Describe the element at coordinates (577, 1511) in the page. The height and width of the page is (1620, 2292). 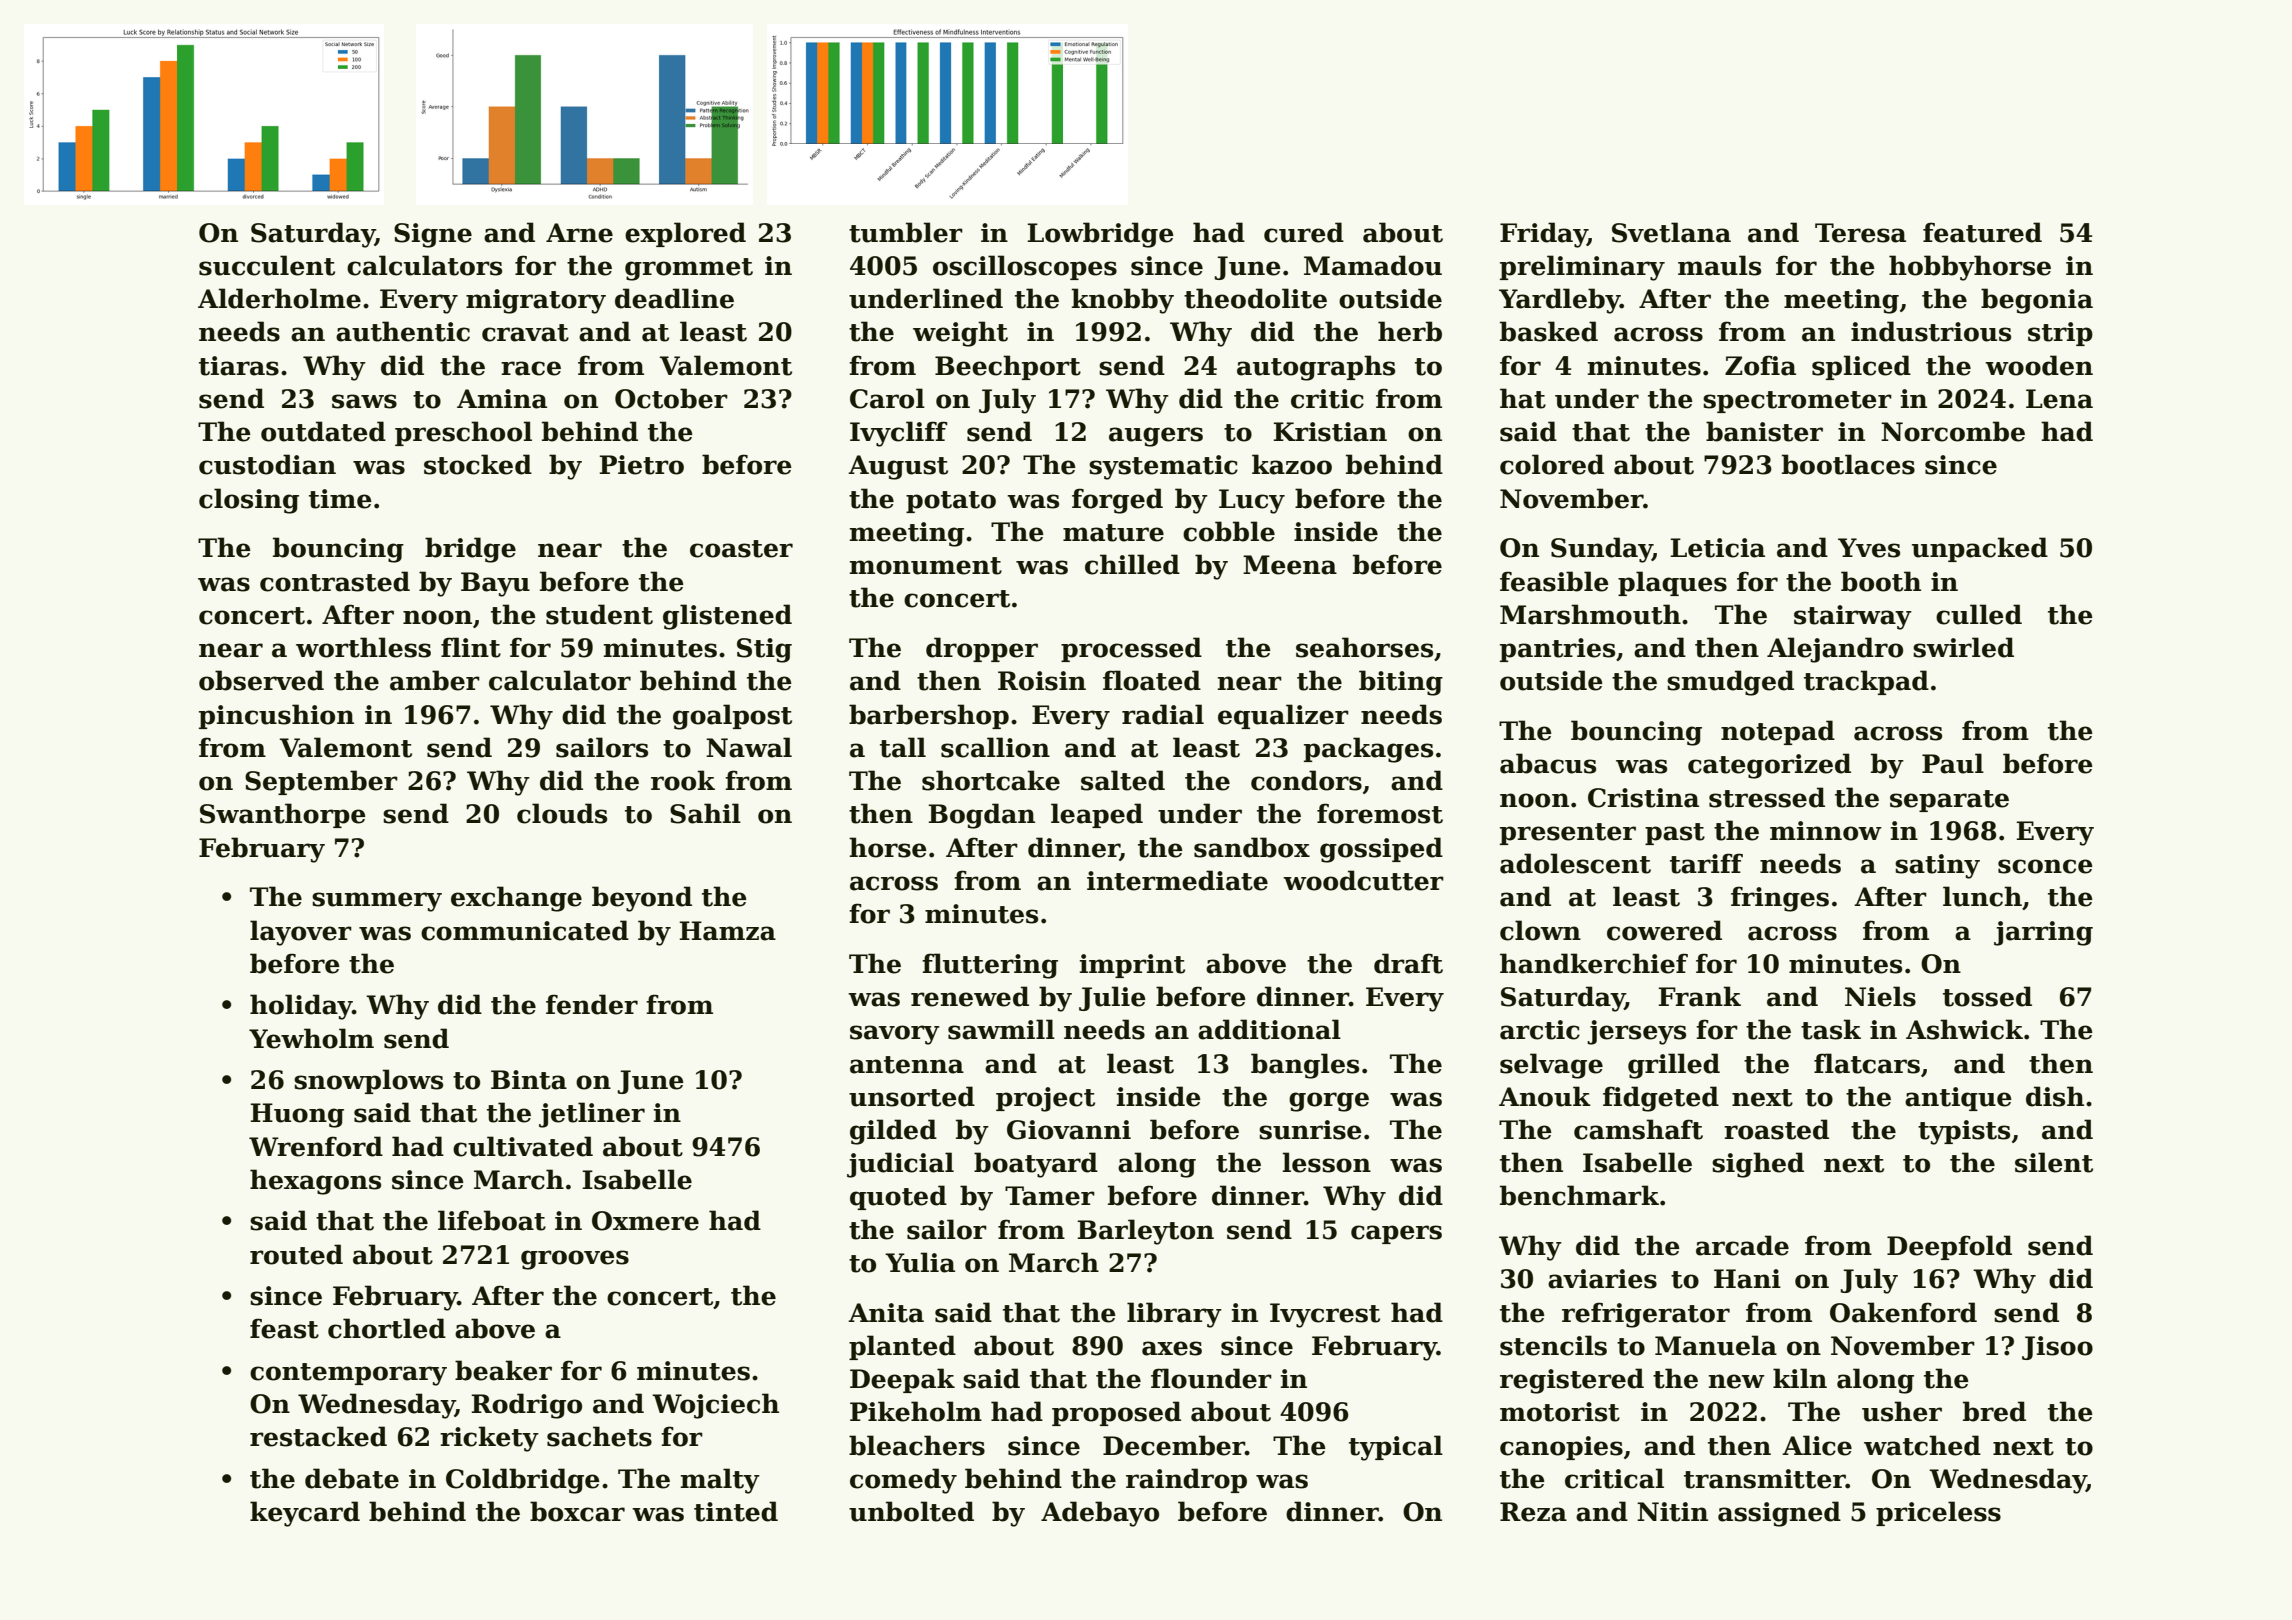
I see `boxcar` at that location.
